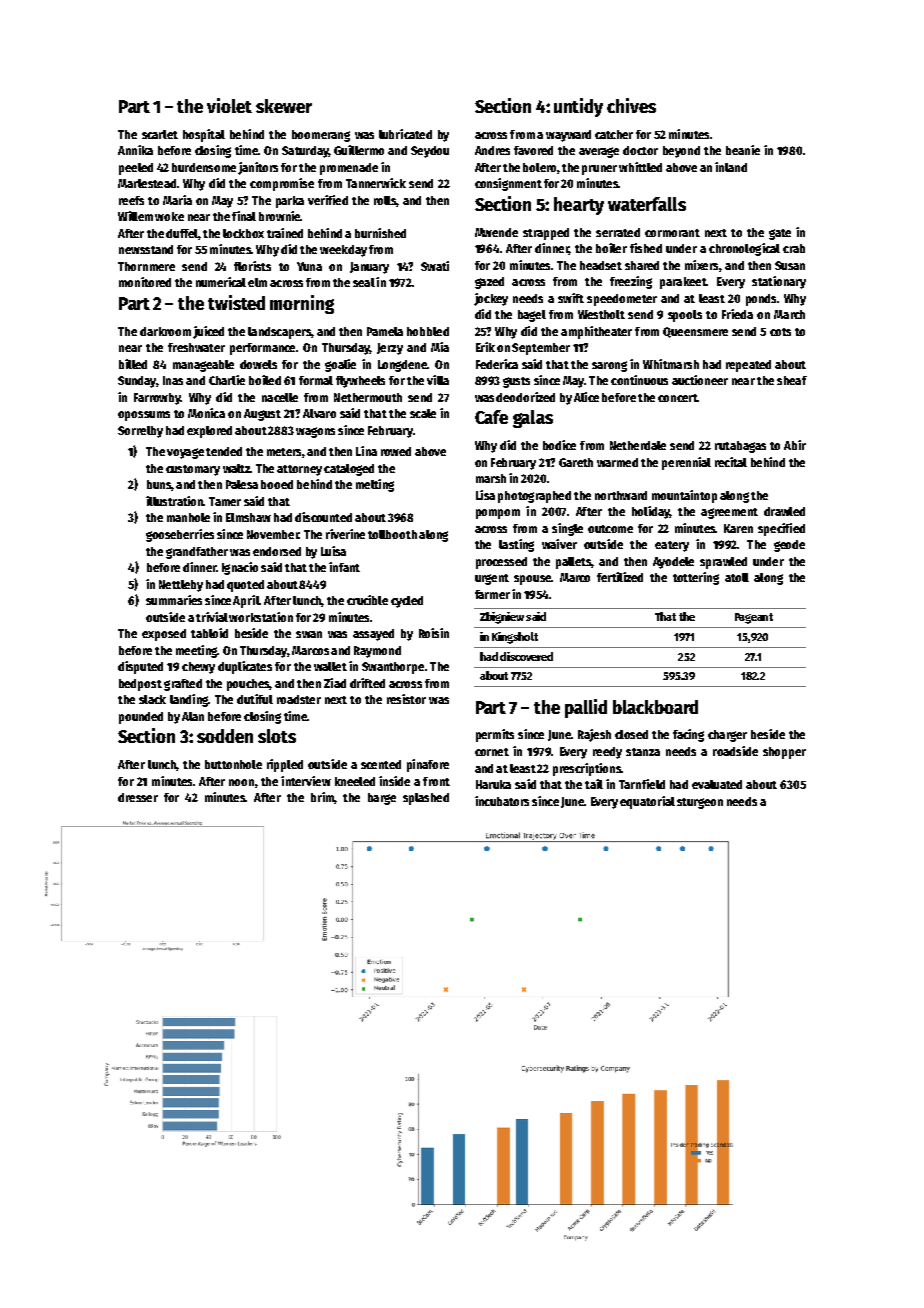  Describe the element at coordinates (754, 618) in the page. I see `Pageant` at that location.
